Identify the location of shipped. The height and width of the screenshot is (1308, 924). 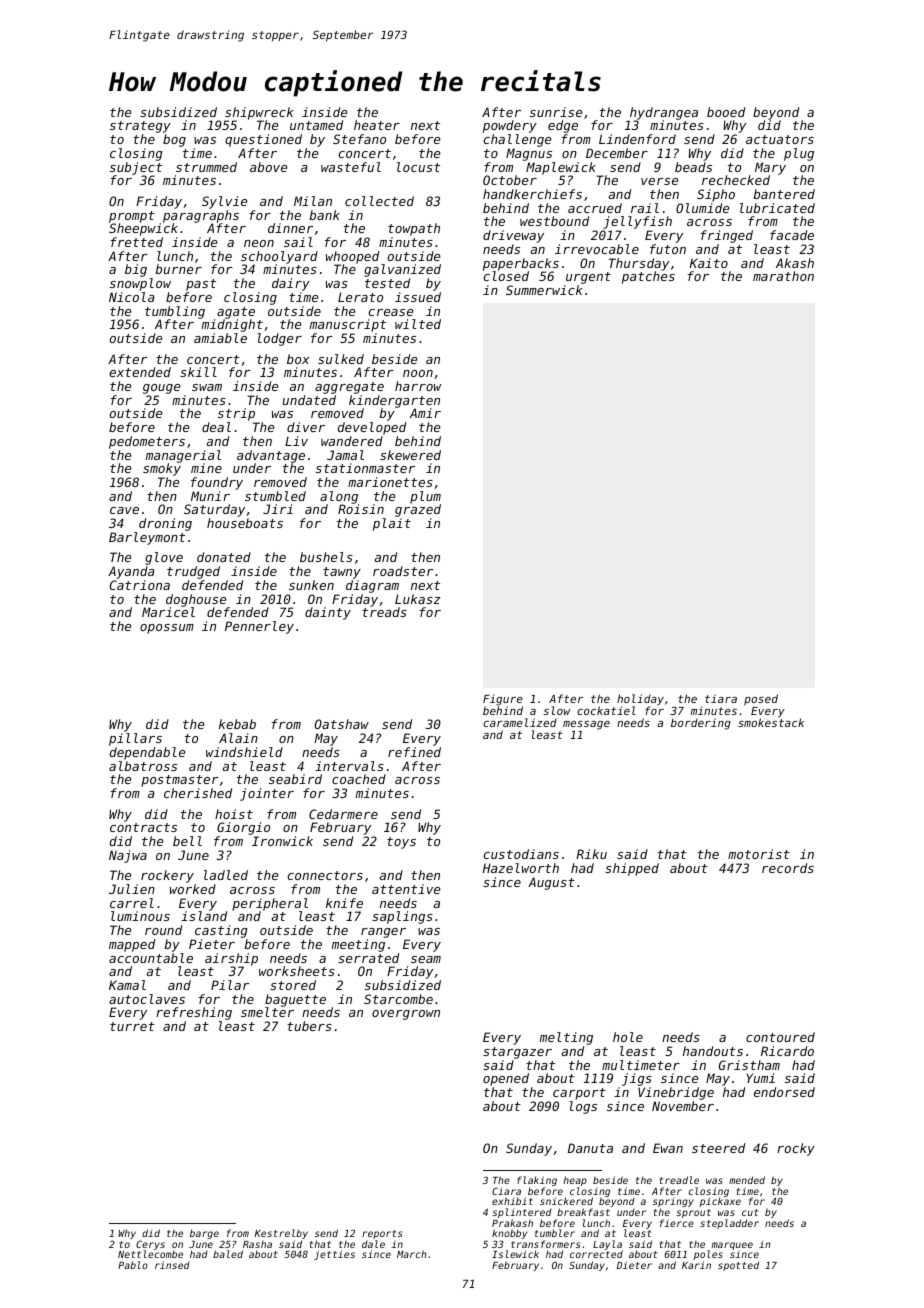
(632, 869).
